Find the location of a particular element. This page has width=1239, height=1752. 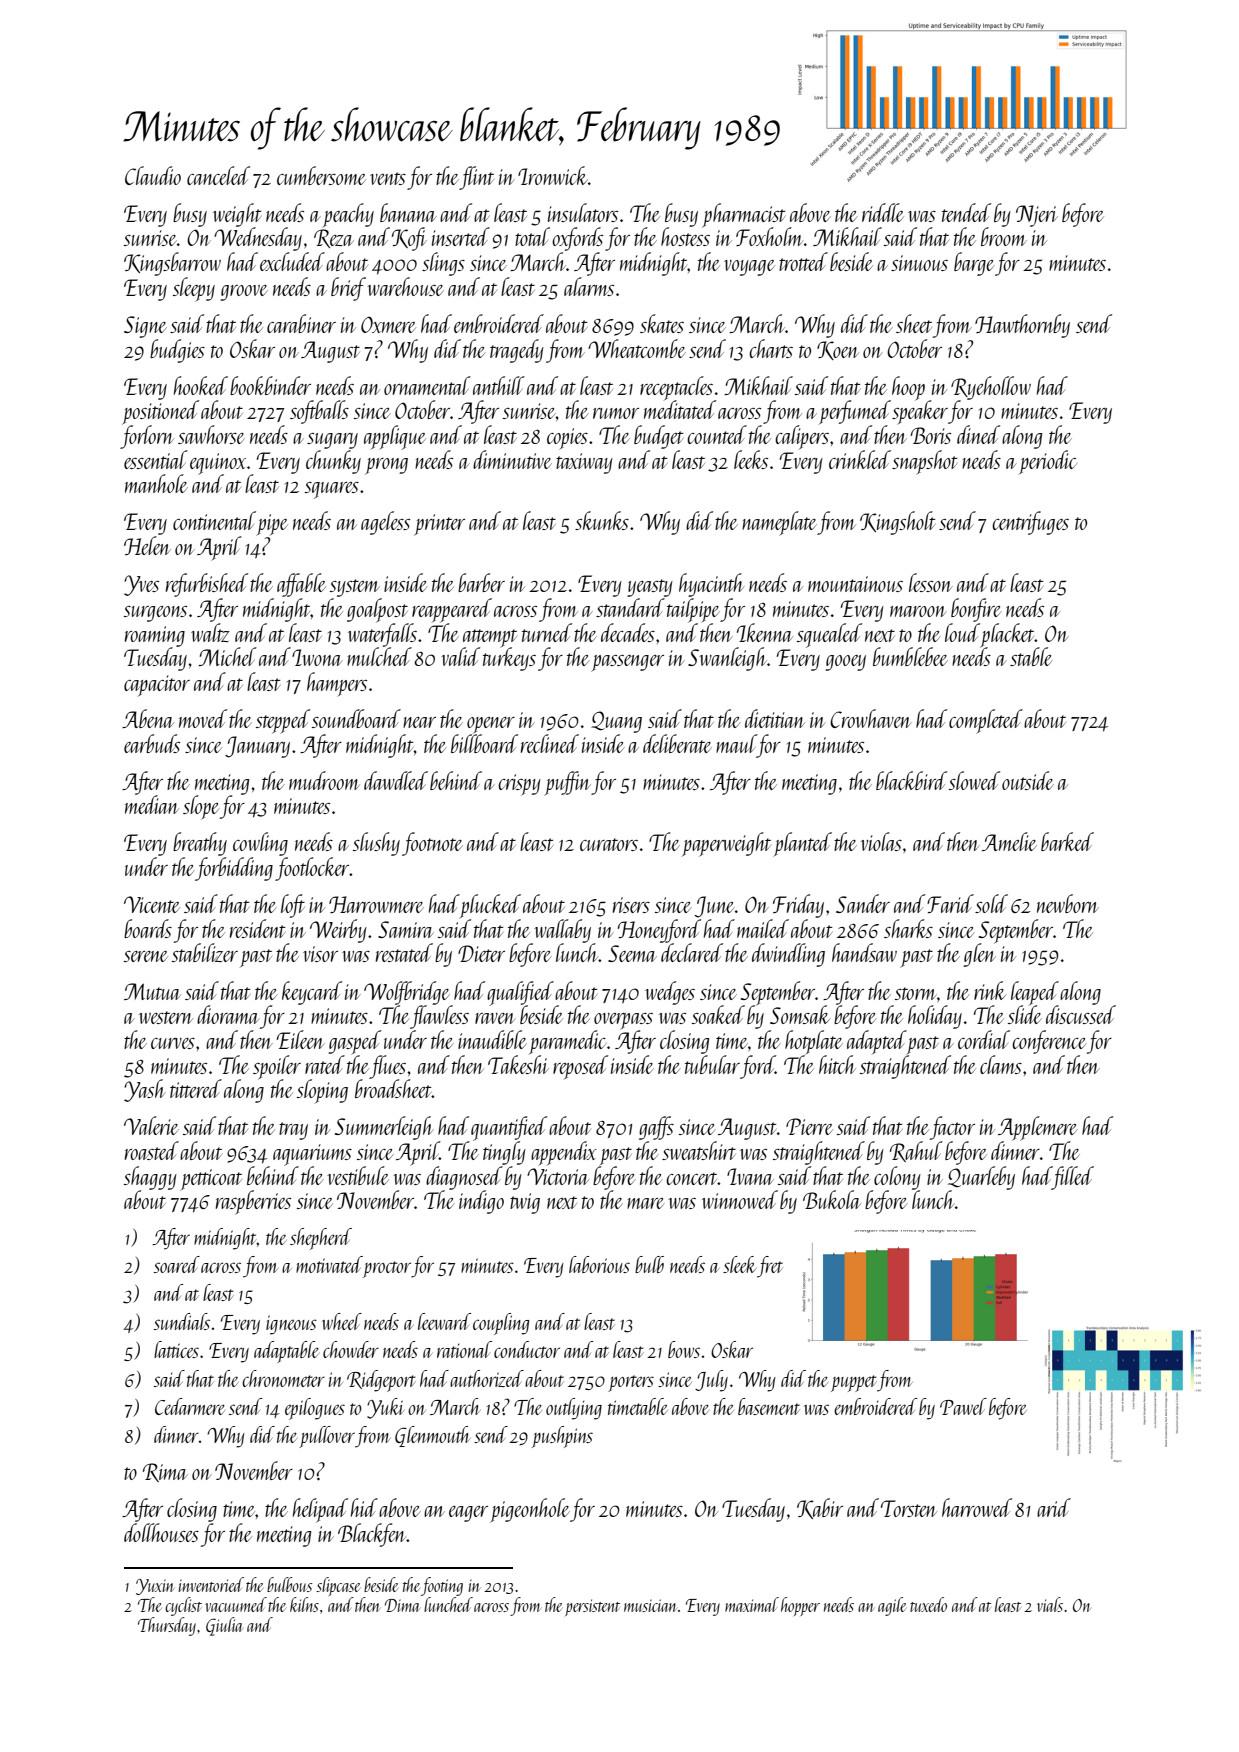

Ryehollow is located at coordinates (991, 388).
